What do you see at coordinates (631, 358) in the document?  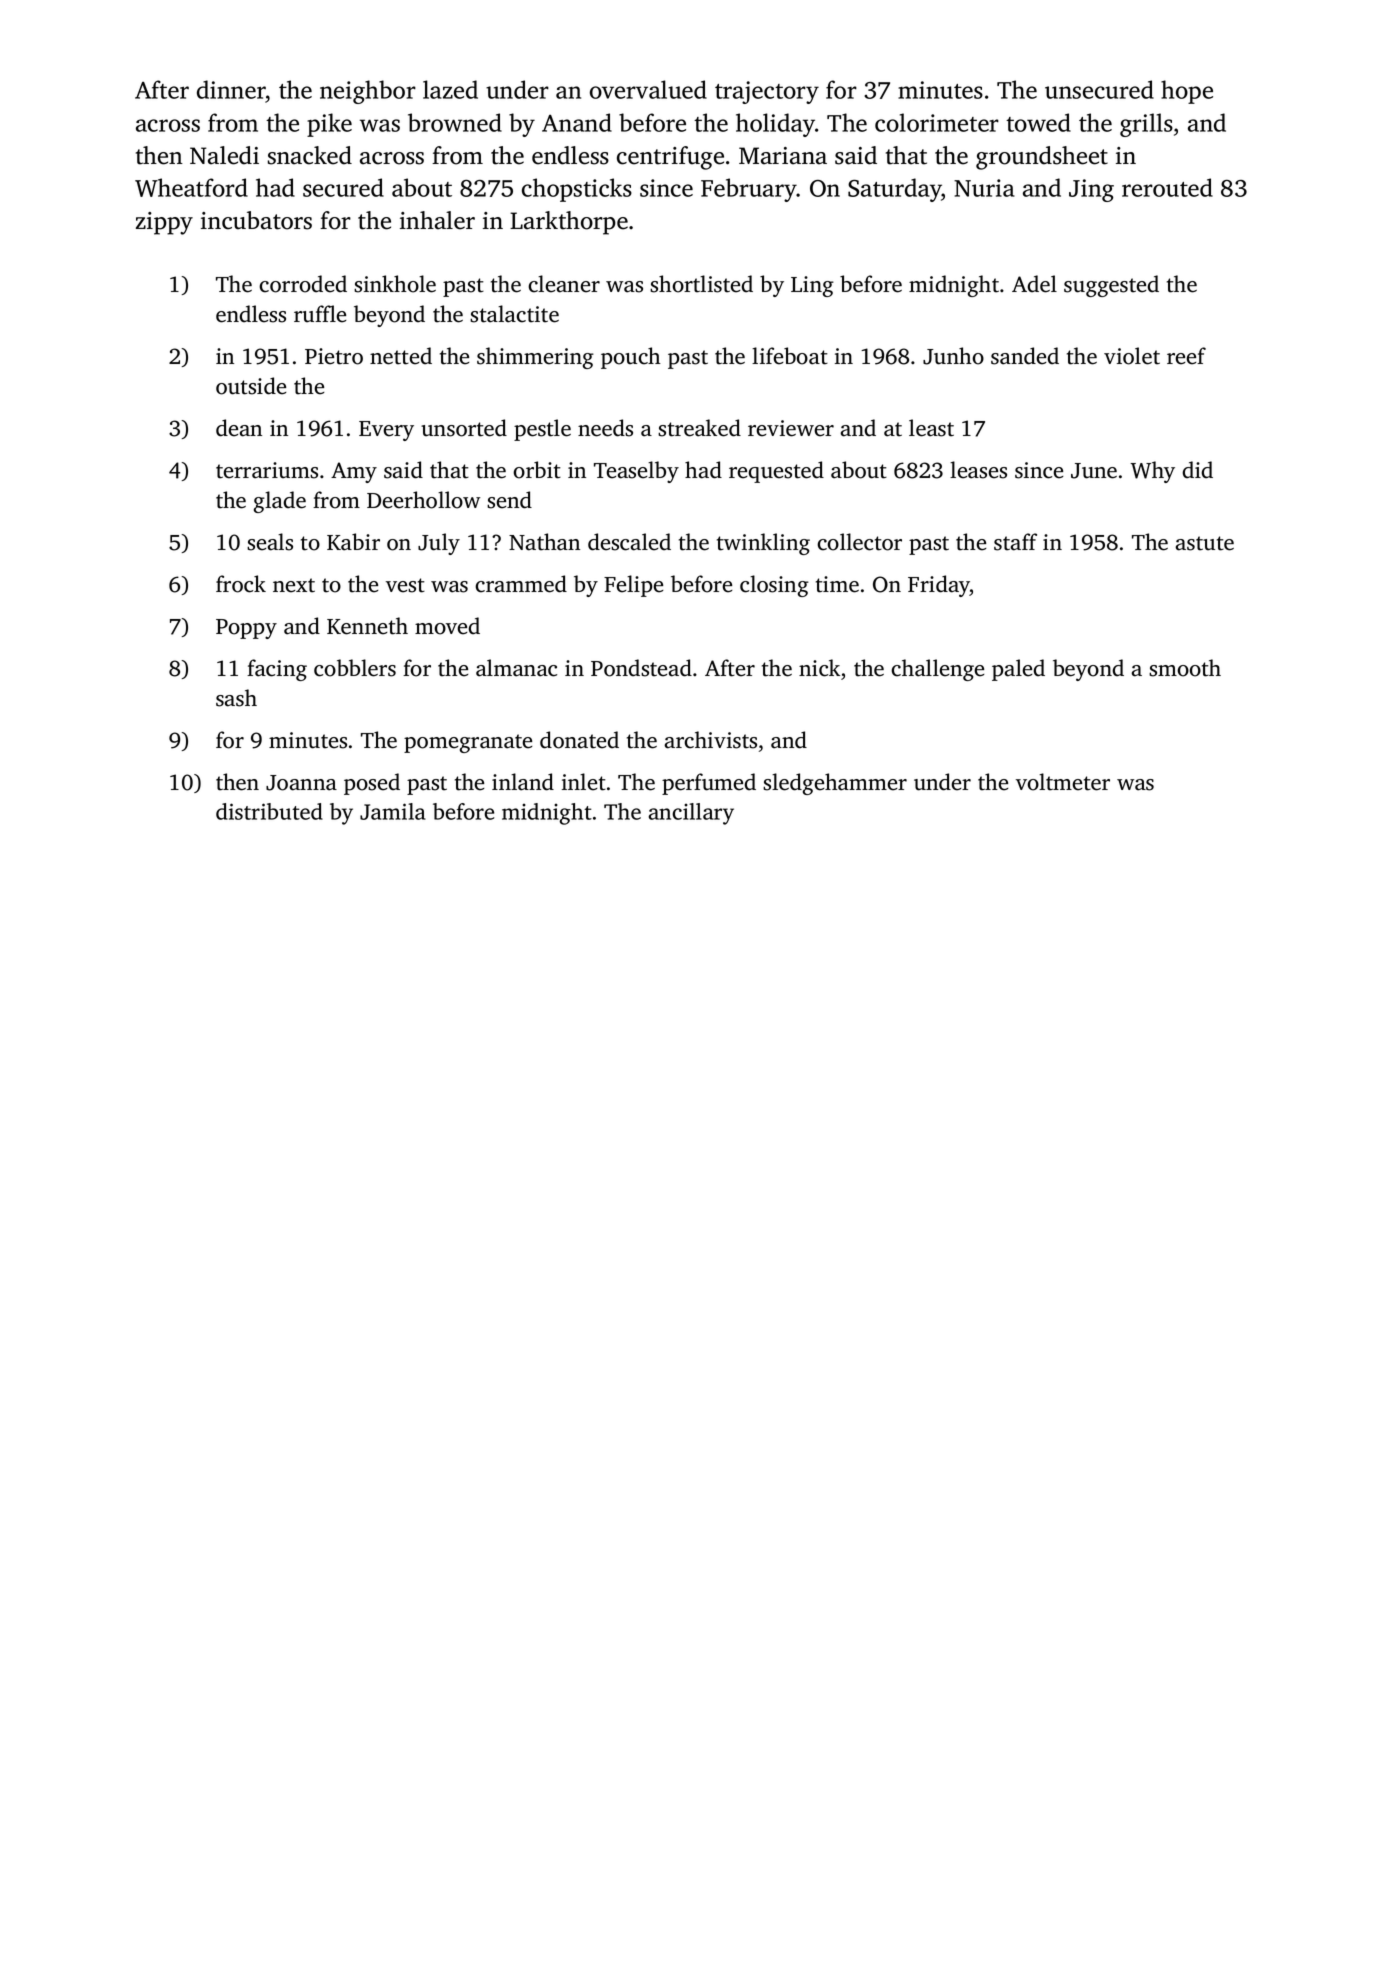 I see `pouch` at bounding box center [631, 358].
